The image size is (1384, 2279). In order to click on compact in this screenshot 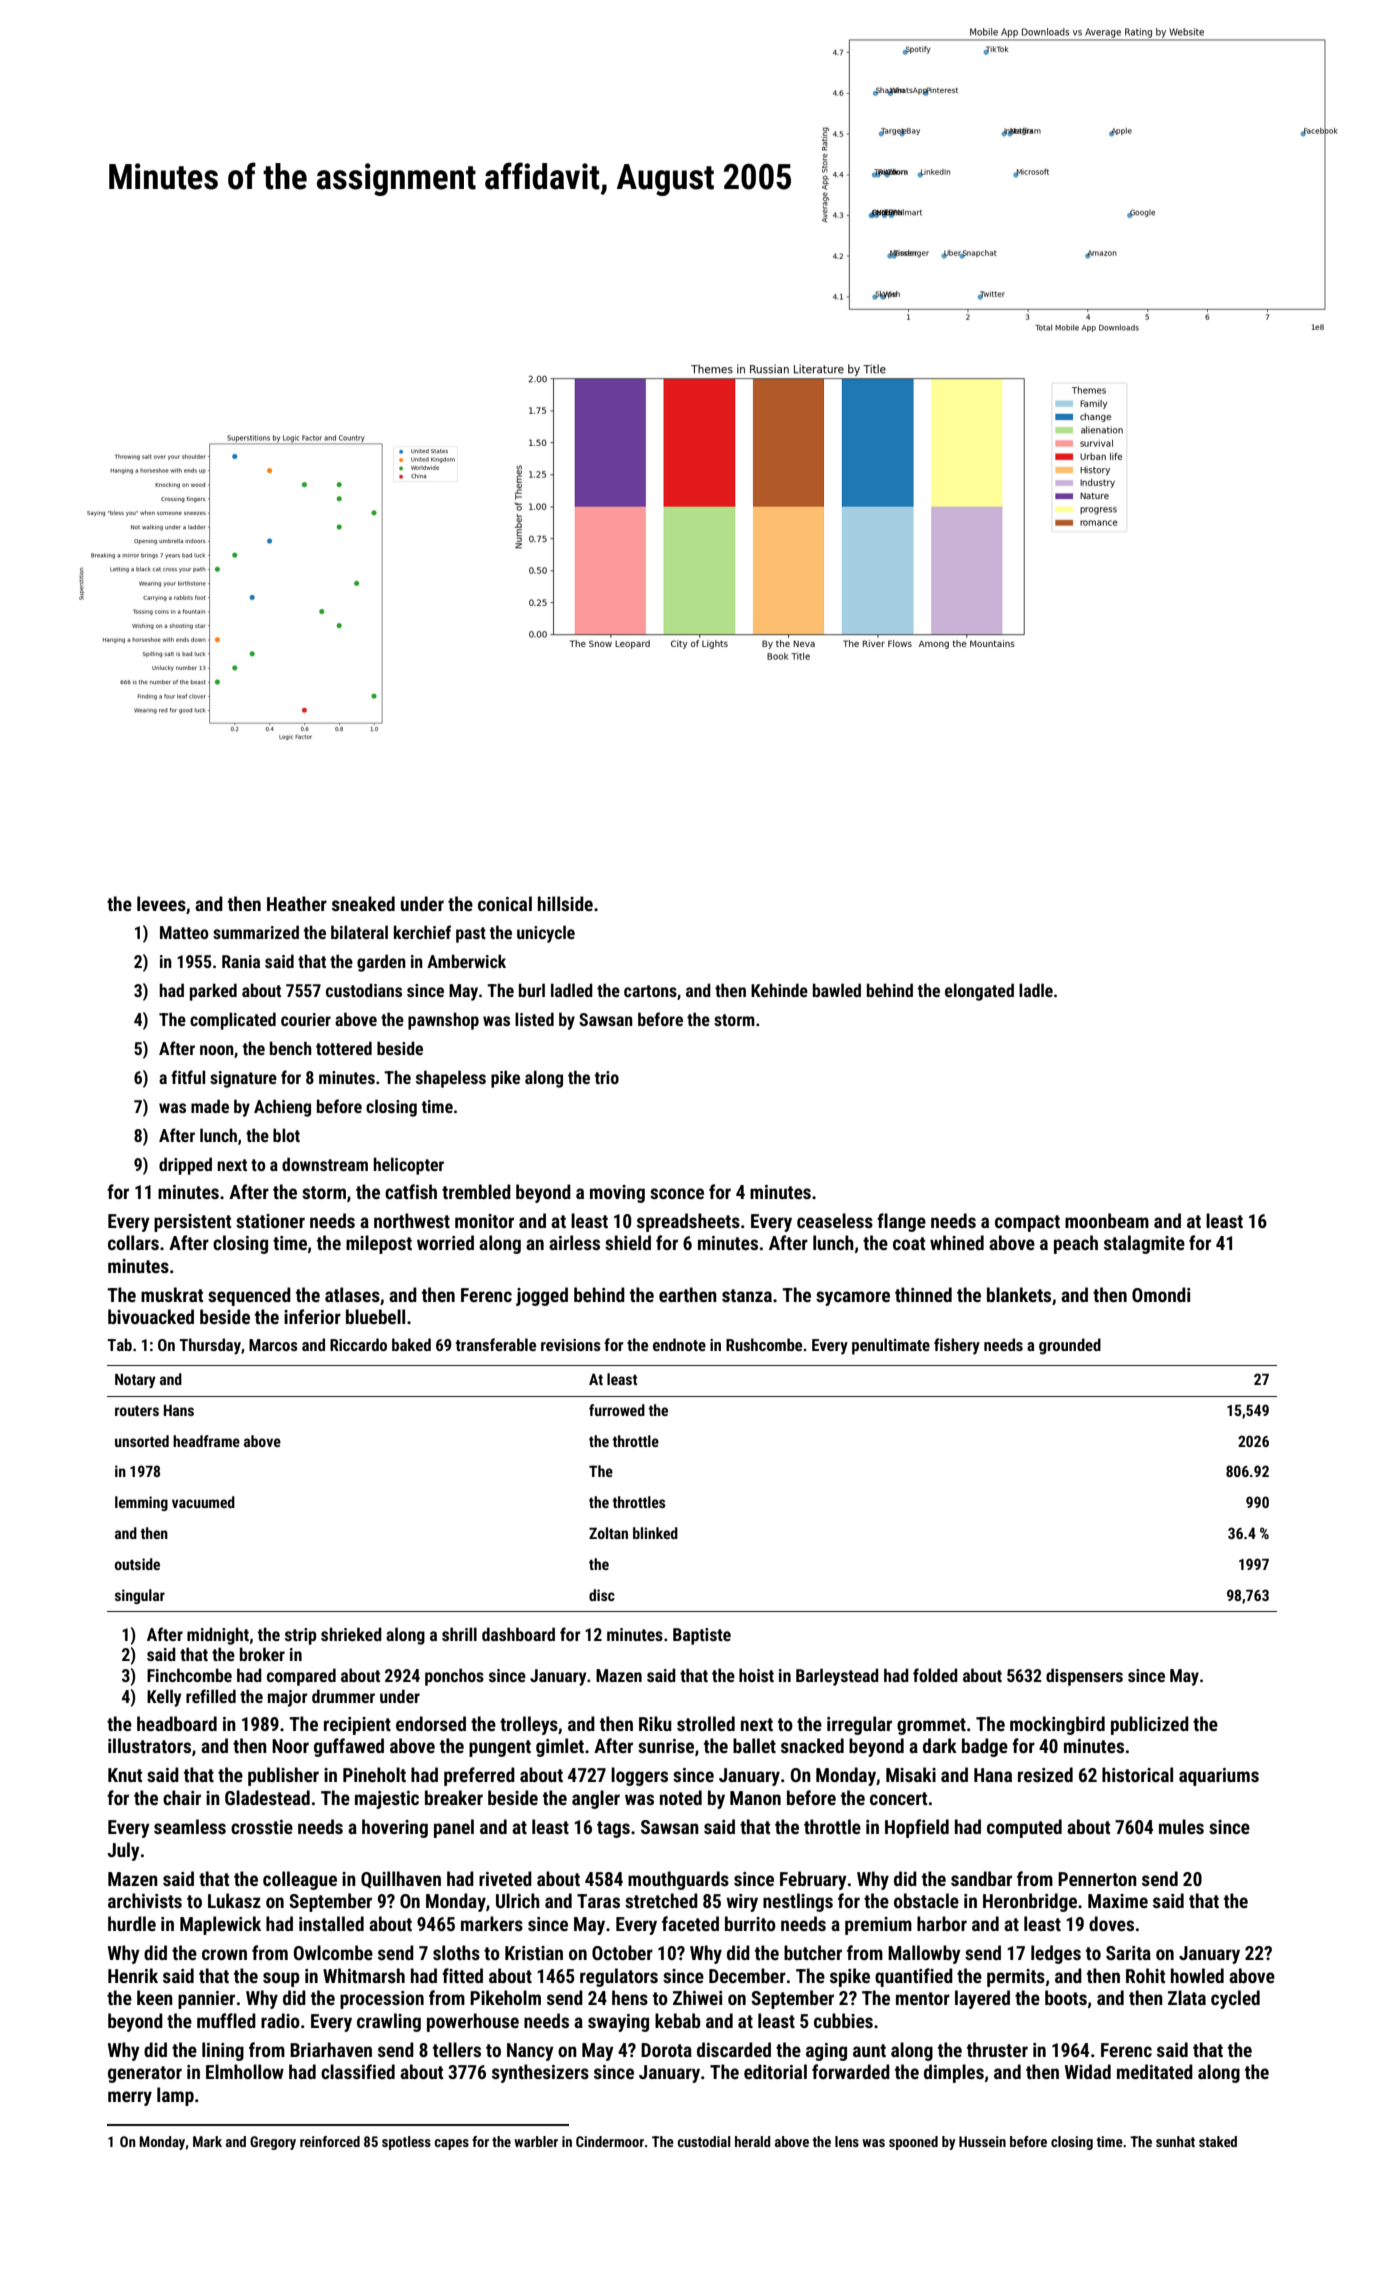, I will do `click(1027, 1223)`.
